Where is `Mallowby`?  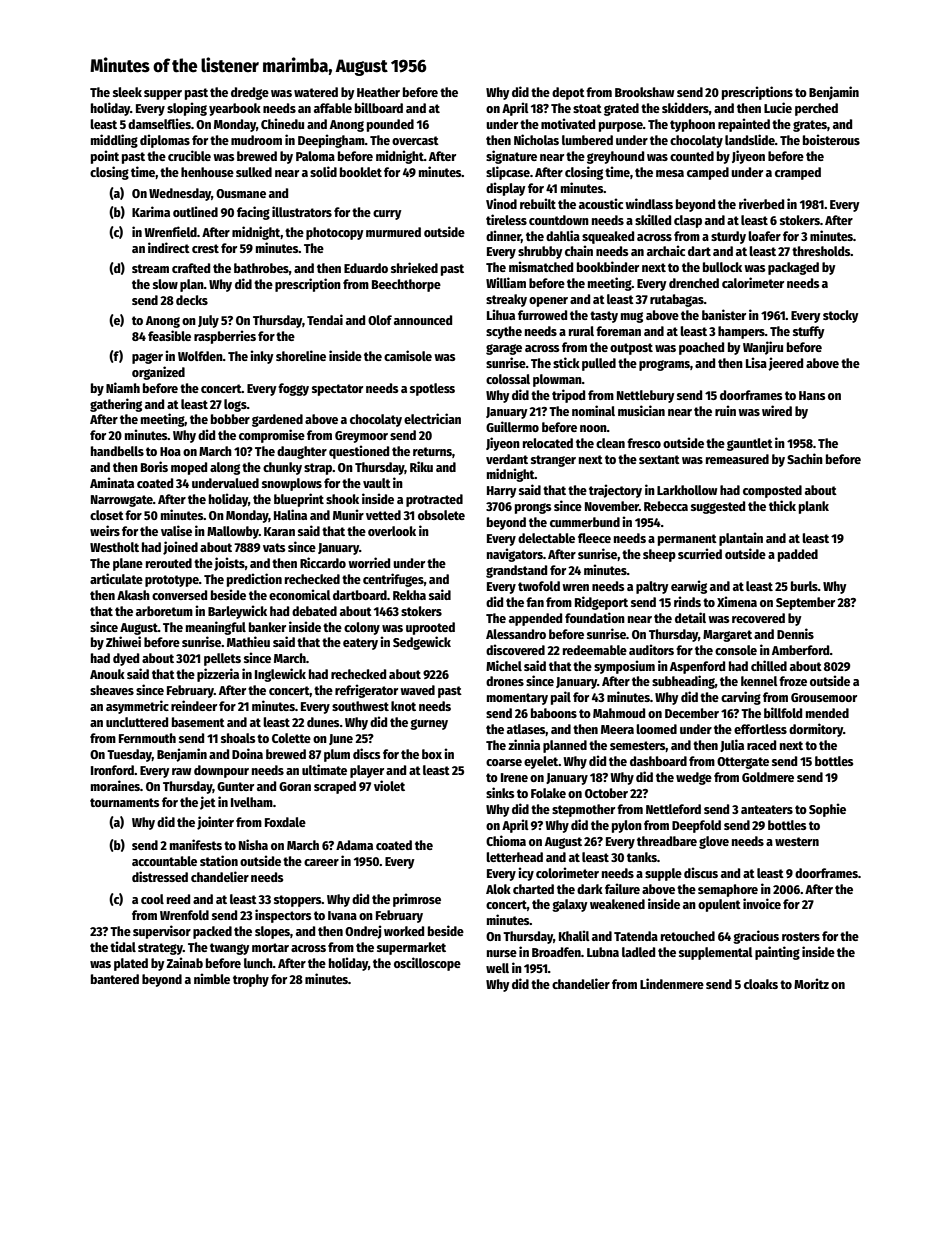 Mallowby is located at coordinates (233, 532).
